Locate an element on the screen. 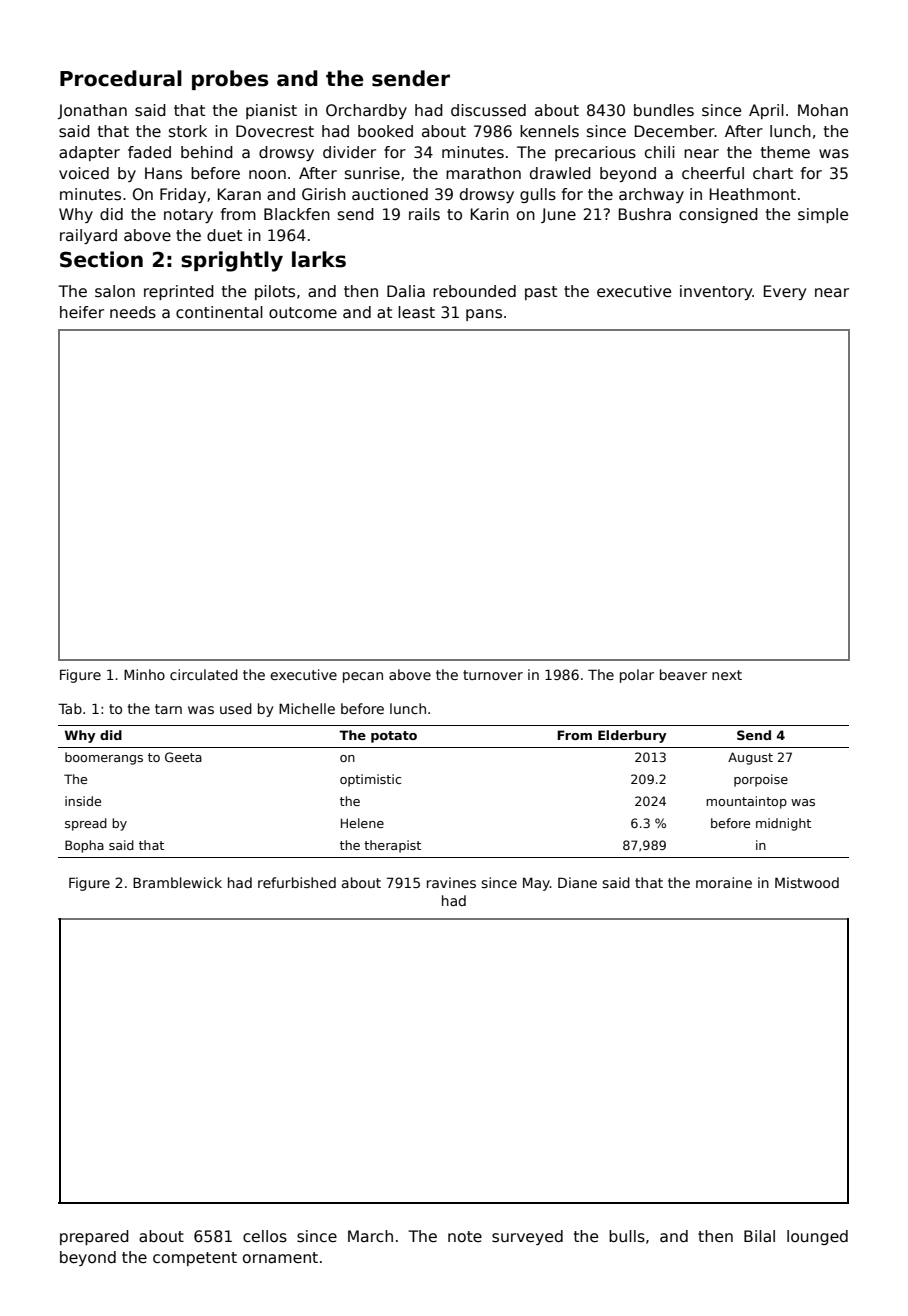 The image size is (908, 1316). Minho is located at coordinates (144, 674).
